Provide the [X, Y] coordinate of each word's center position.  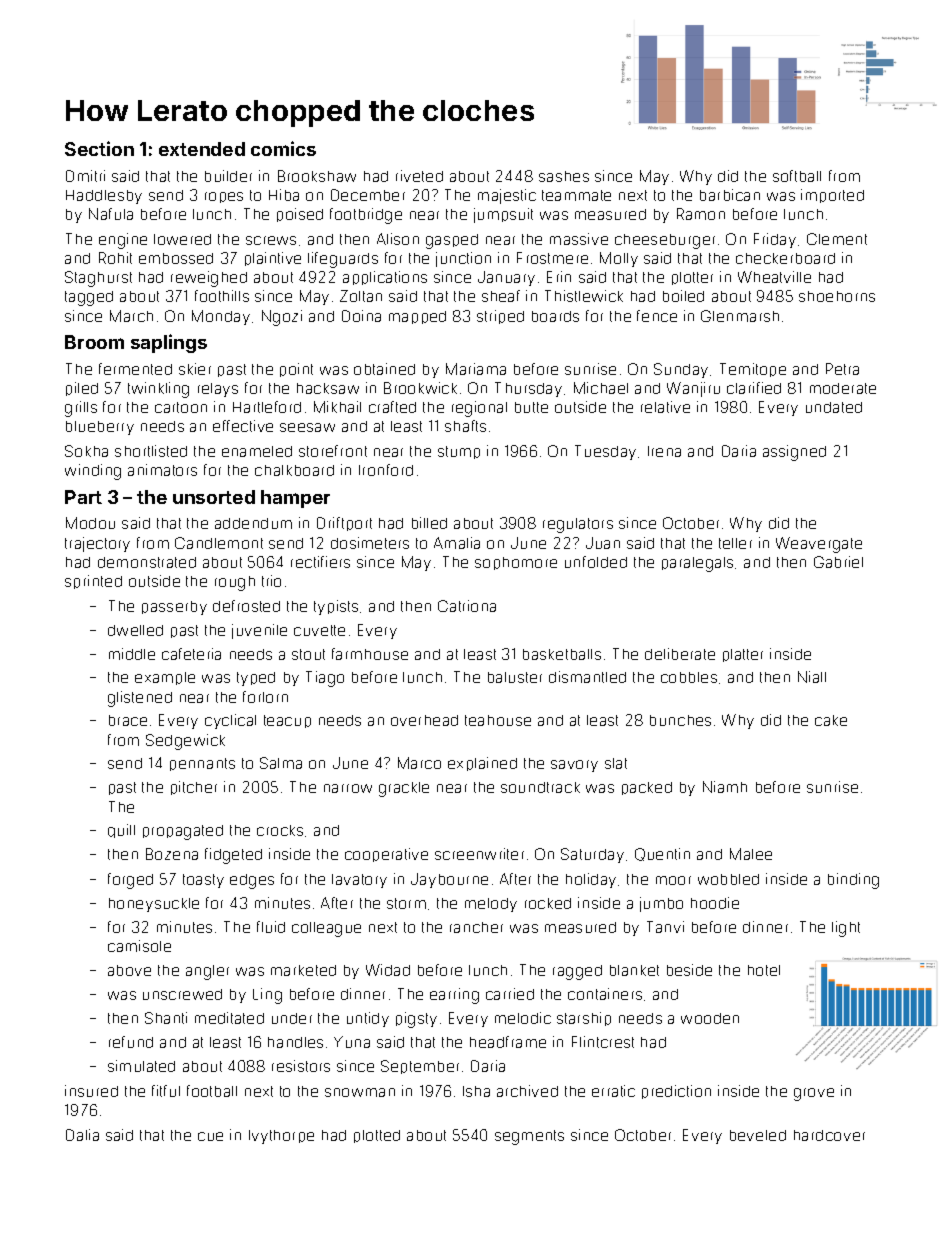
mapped [417, 317]
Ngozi [282, 318]
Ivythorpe [281, 1137]
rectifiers [320, 562]
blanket [634, 970]
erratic [613, 1091]
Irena [664, 451]
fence [657, 316]
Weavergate [819, 545]
